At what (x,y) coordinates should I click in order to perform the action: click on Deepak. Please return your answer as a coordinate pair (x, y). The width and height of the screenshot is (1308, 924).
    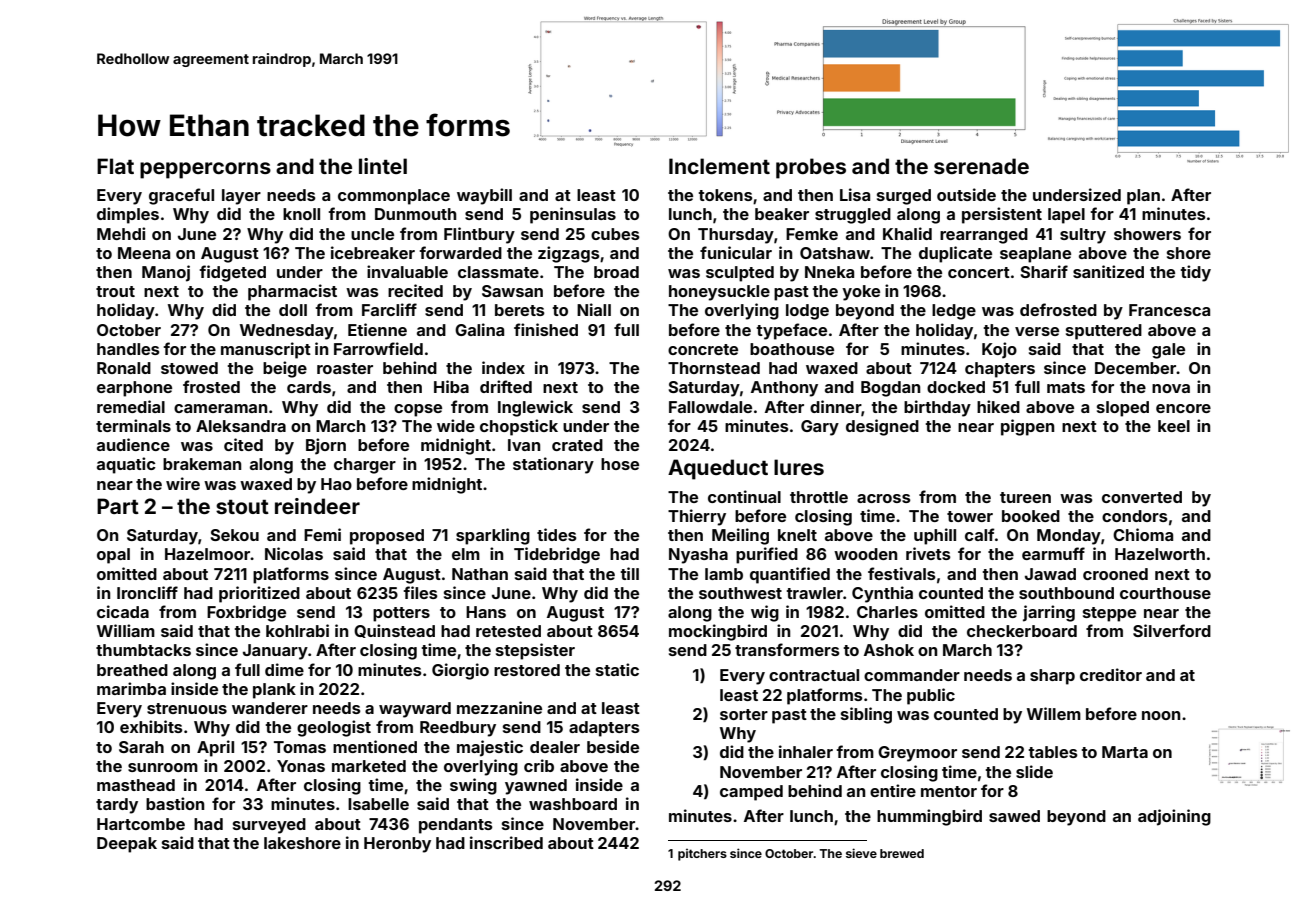
    Looking at the image, I should click on (127, 845).
